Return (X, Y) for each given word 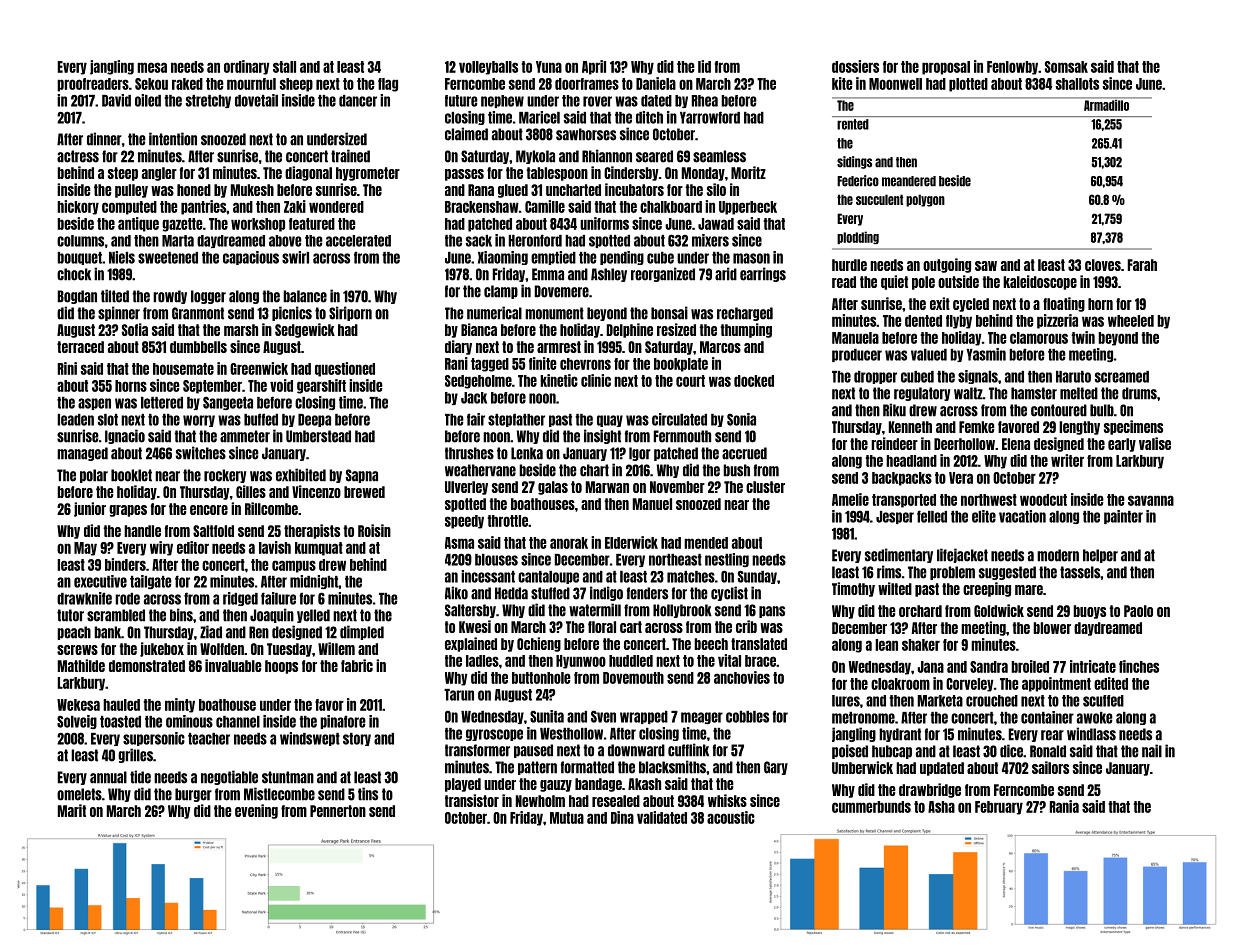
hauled (121, 705)
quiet (894, 282)
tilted (115, 296)
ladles (482, 661)
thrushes (469, 453)
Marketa (940, 701)
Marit (72, 810)
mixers (710, 240)
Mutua (567, 818)
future (461, 101)
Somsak (1066, 67)
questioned (345, 369)
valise (1155, 443)
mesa (152, 67)
